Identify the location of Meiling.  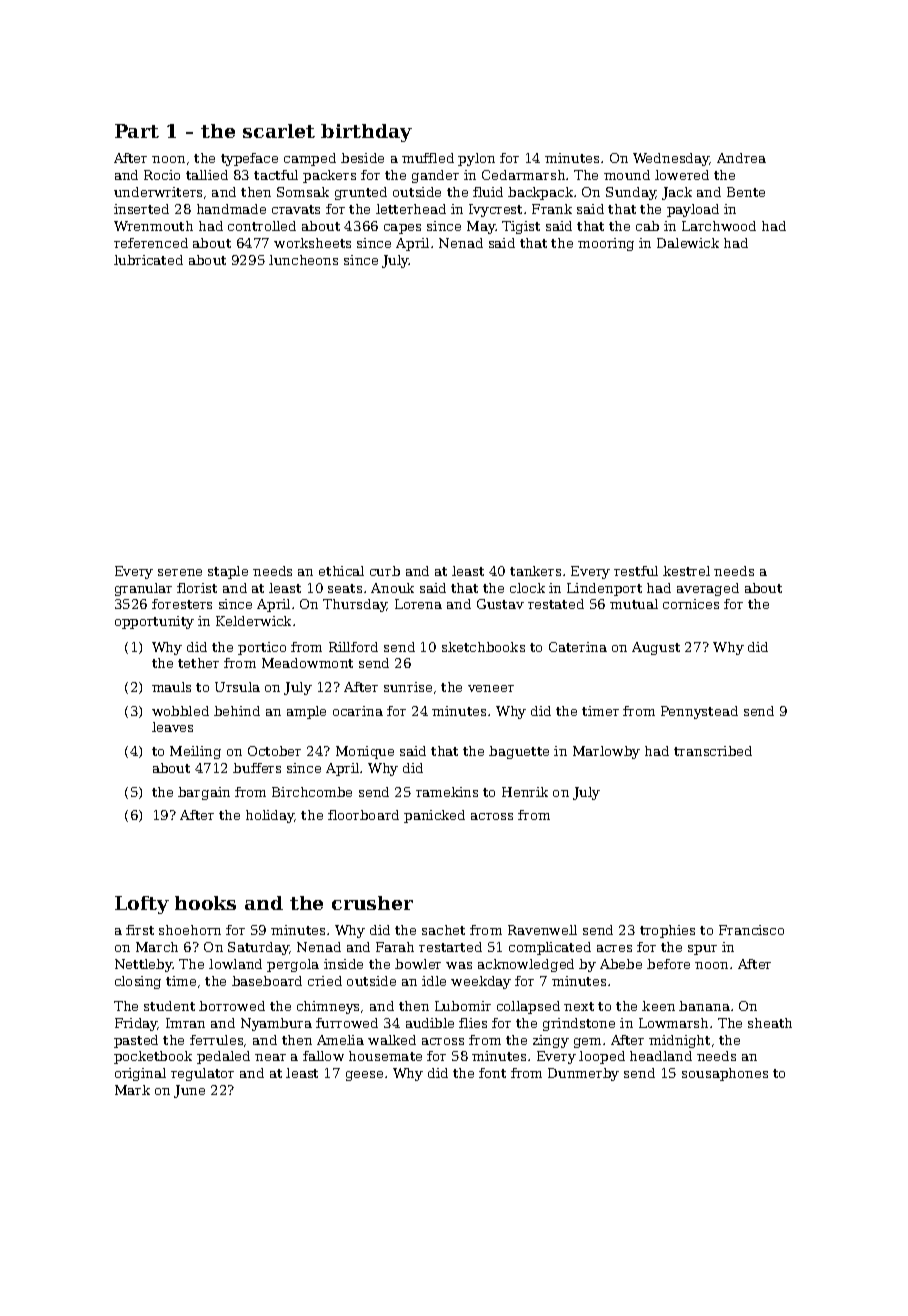
(195, 752).
